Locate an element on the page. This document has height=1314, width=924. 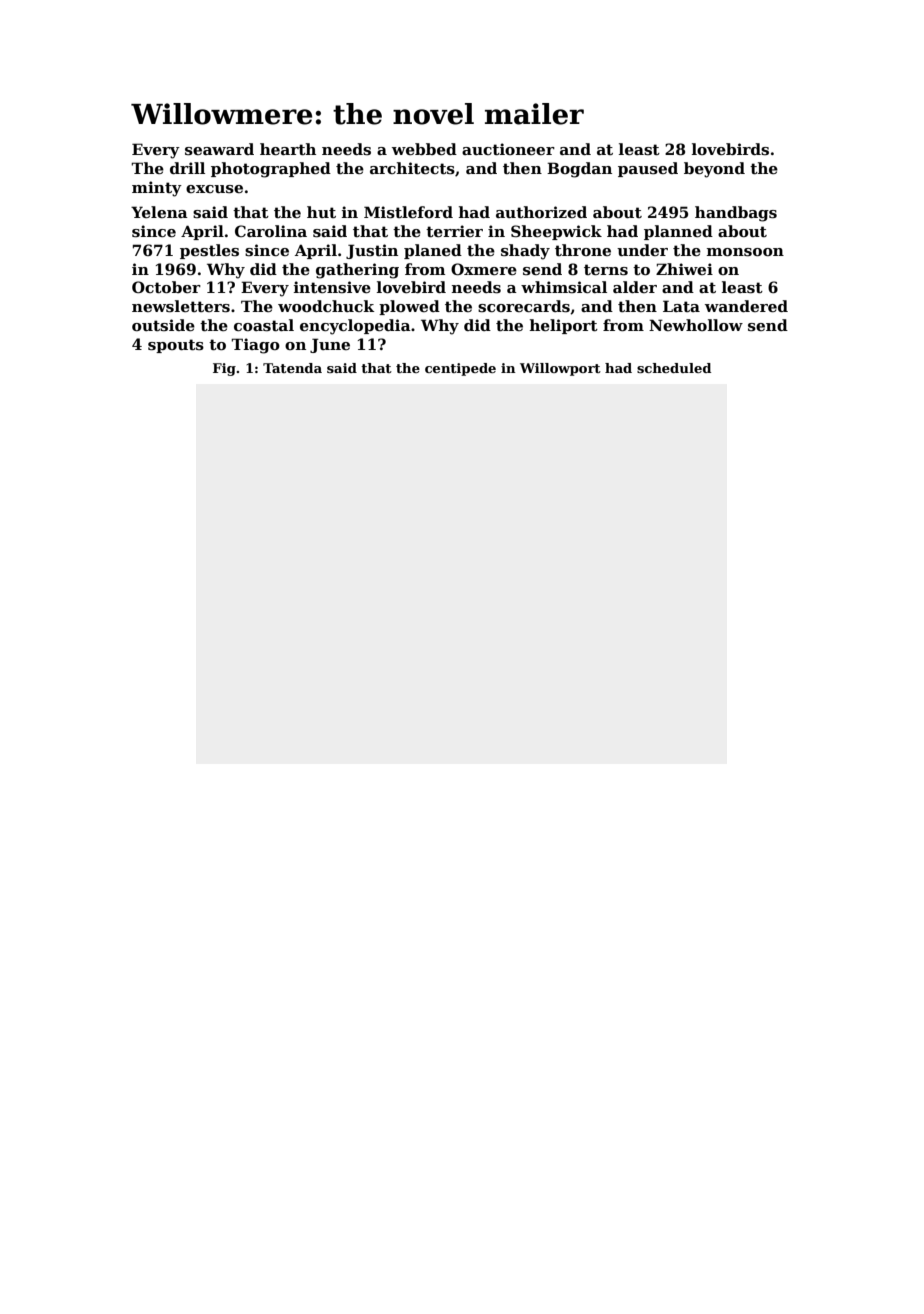
shady is located at coordinates (525, 252).
